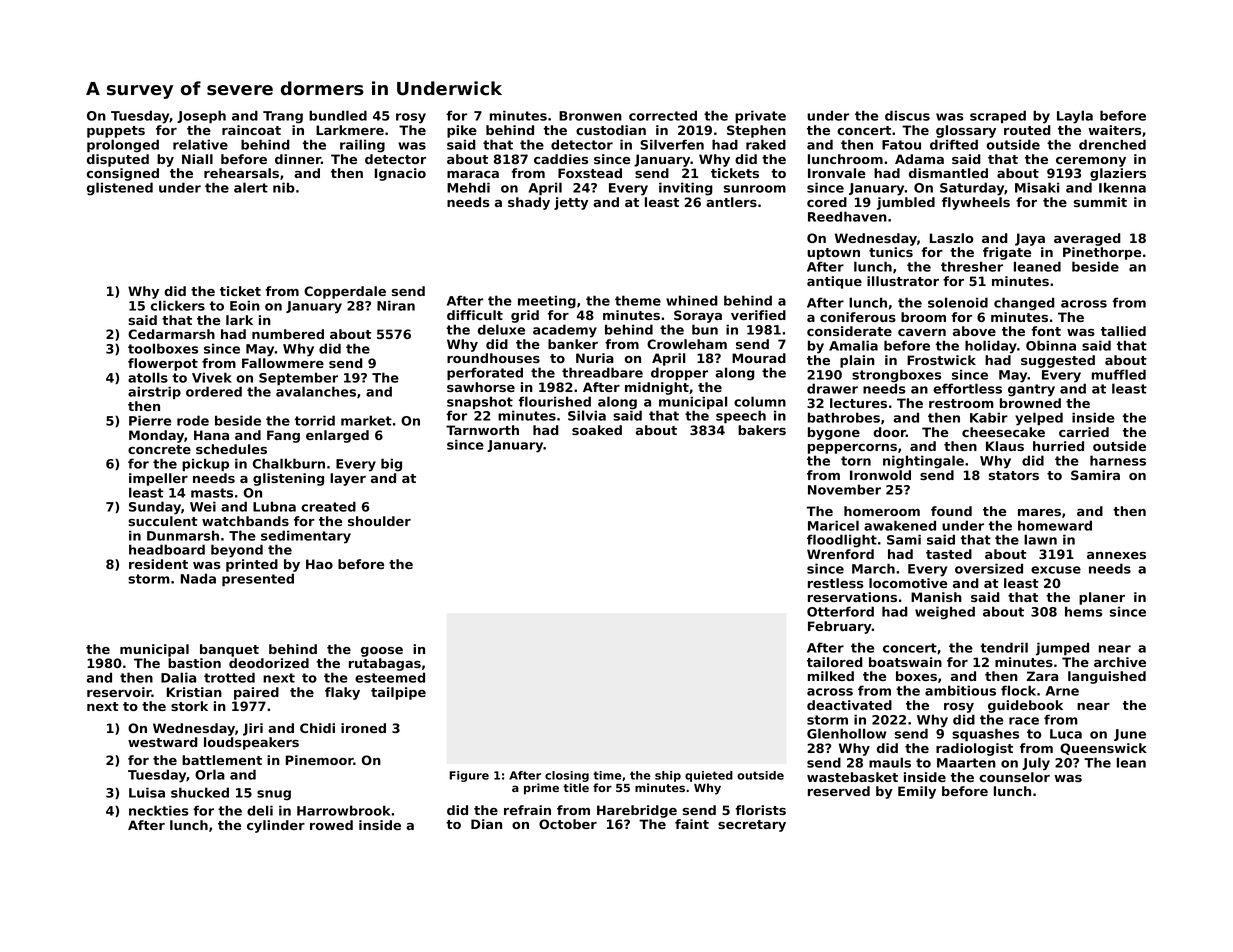 This document has height=952, width=1233. I want to click on bundled, so click(338, 115).
